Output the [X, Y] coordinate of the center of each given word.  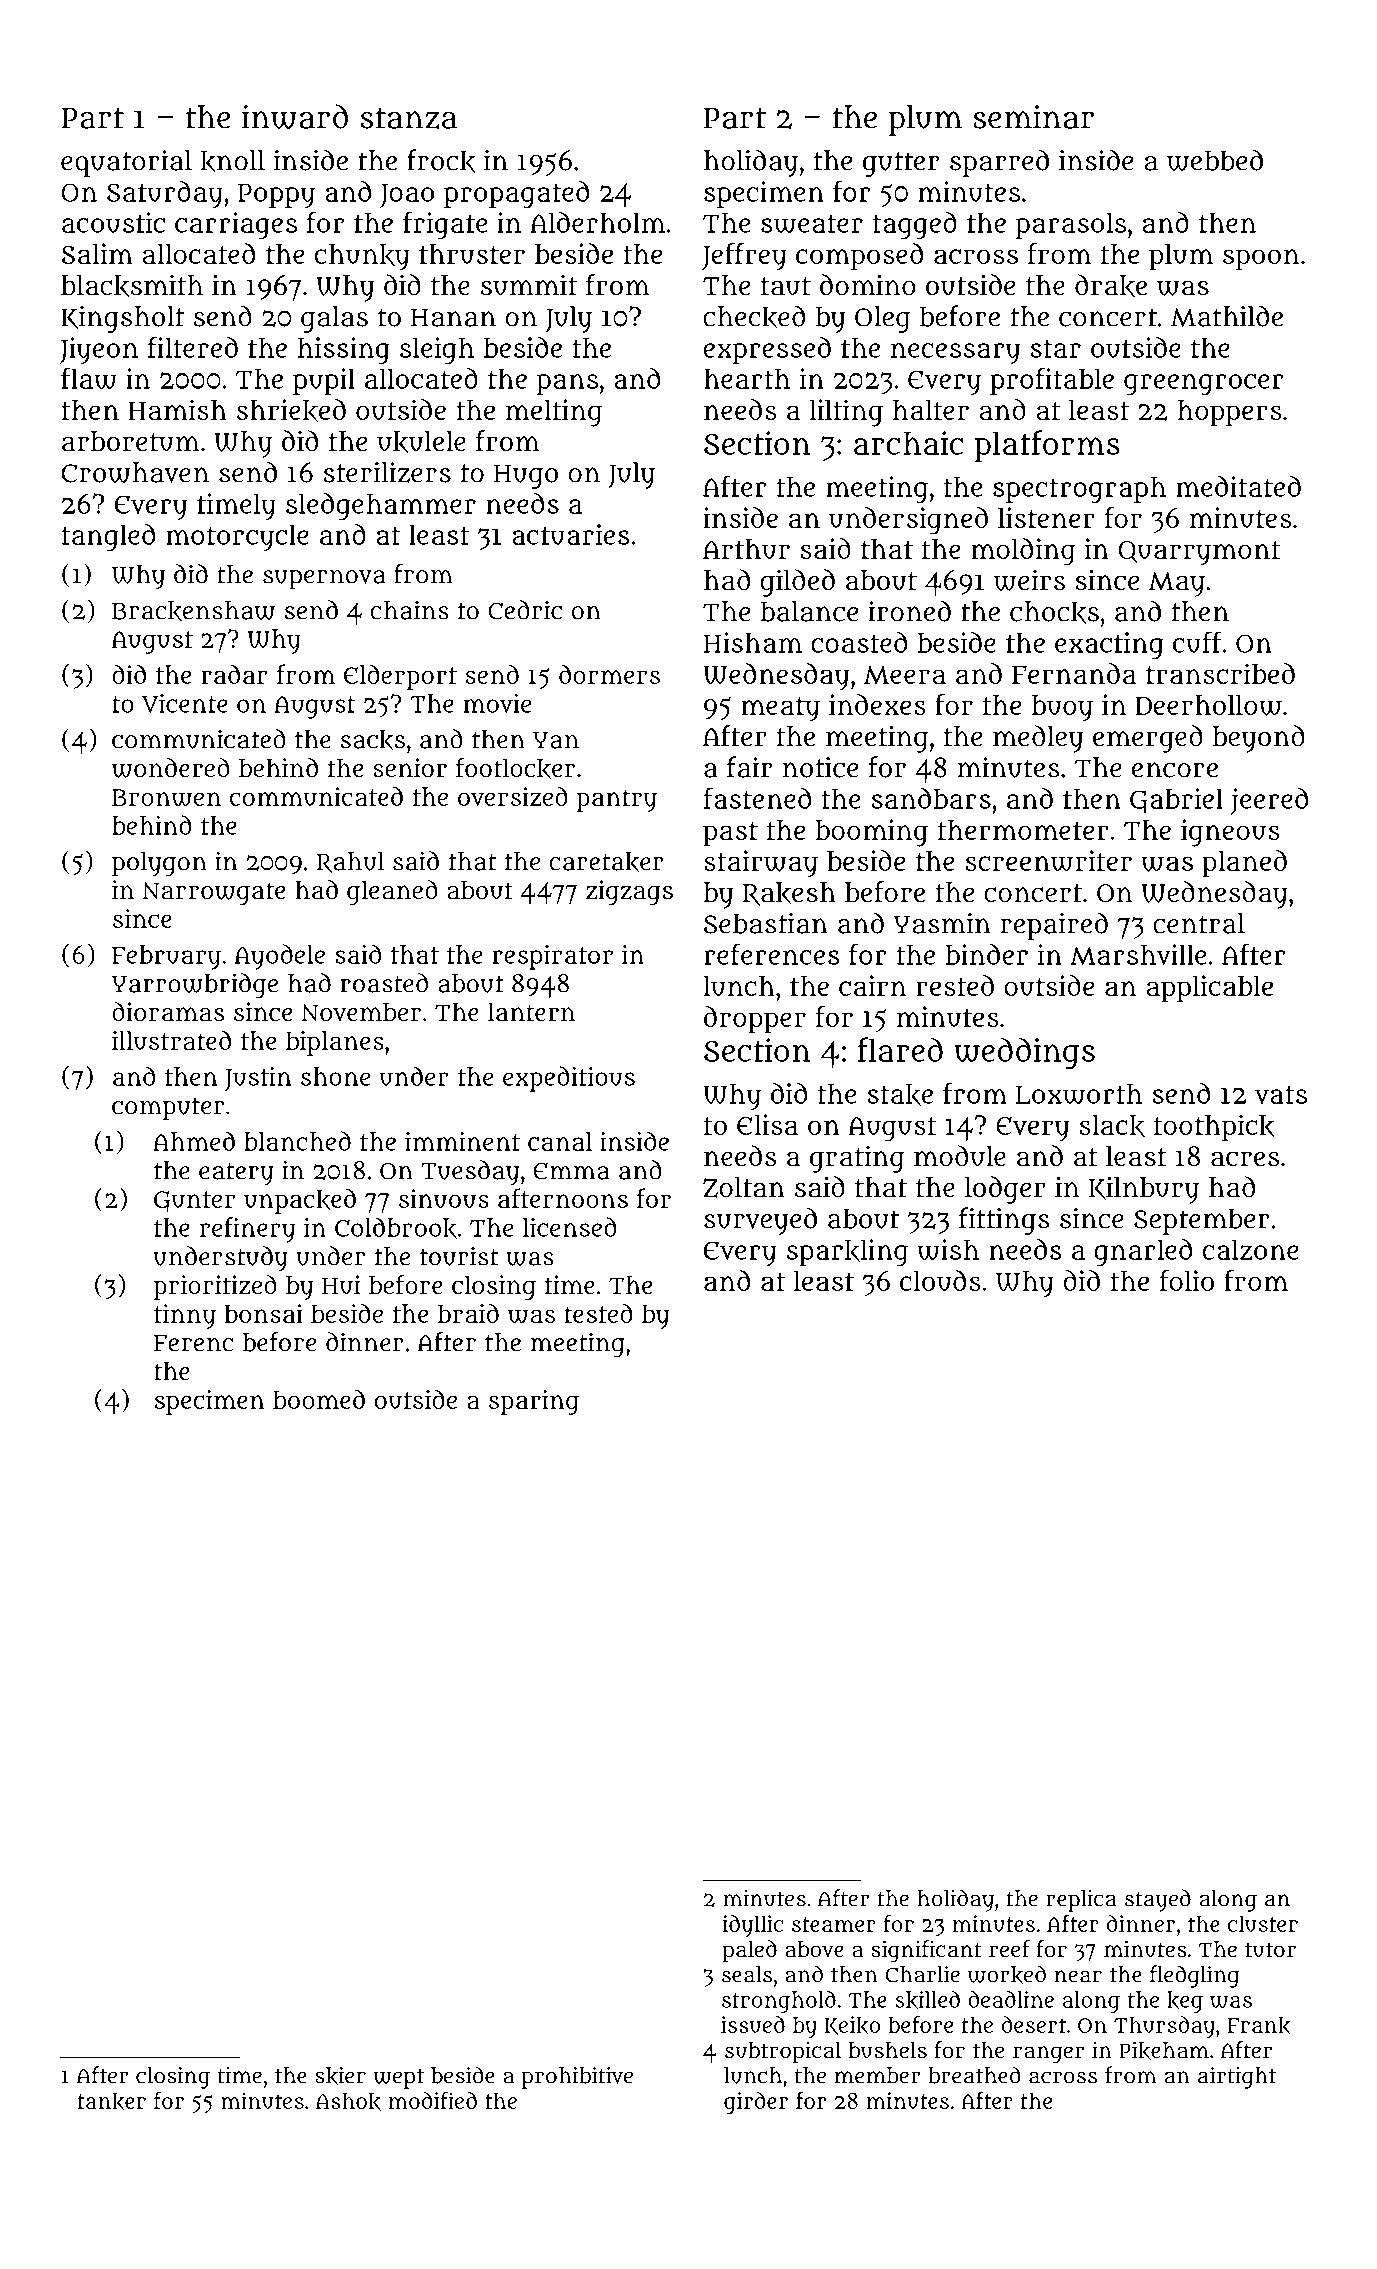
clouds [940, 1280]
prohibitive [577, 2078]
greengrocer [1204, 385]
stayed [1158, 1900]
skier [340, 2076]
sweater [812, 223]
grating [857, 1159]
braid [468, 1313]
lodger [1005, 1190]
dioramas [168, 1012]
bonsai [263, 1313]
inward [295, 116]
